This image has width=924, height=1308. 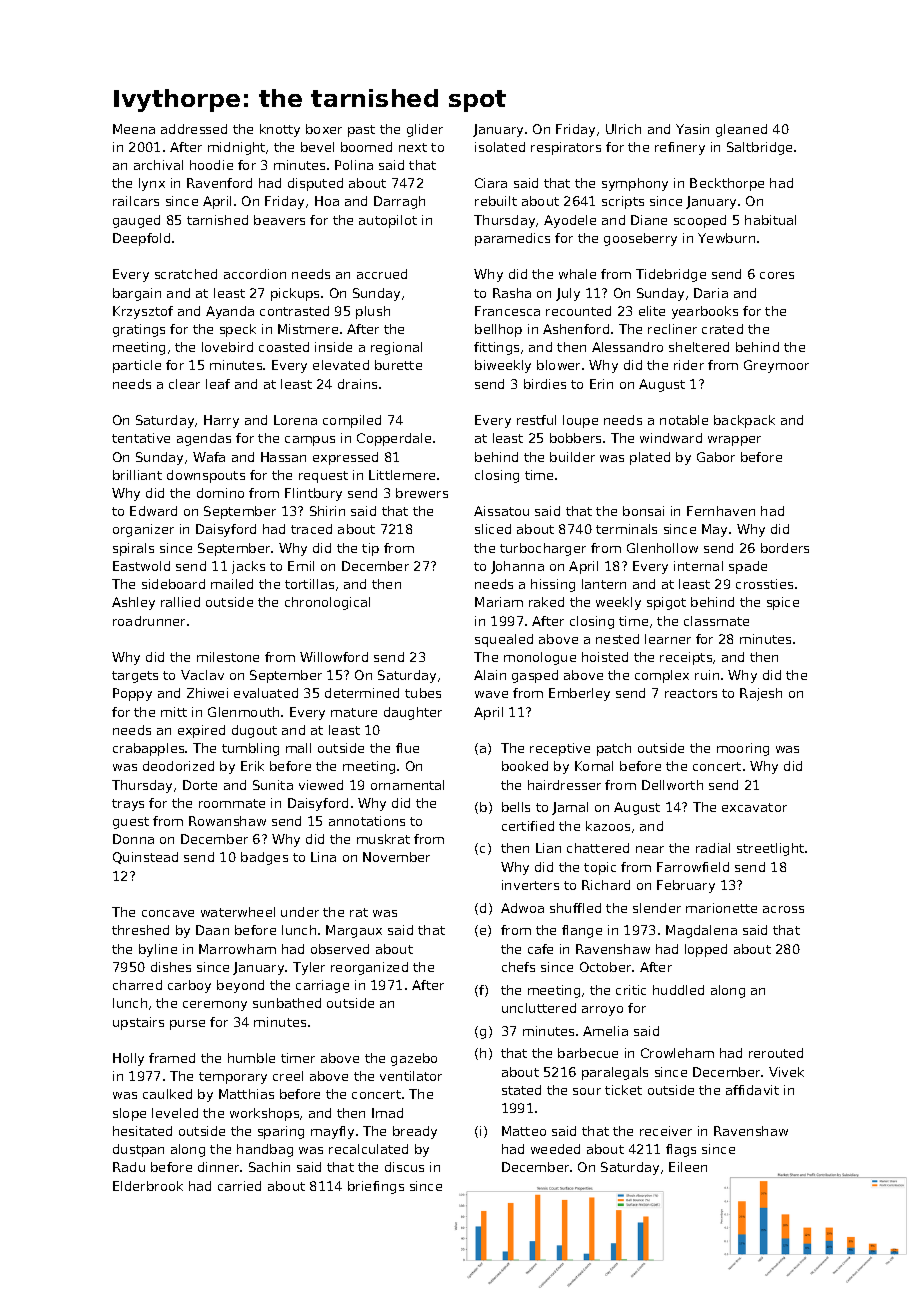 I want to click on Elderbrook, so click(x=148, y=1186).
